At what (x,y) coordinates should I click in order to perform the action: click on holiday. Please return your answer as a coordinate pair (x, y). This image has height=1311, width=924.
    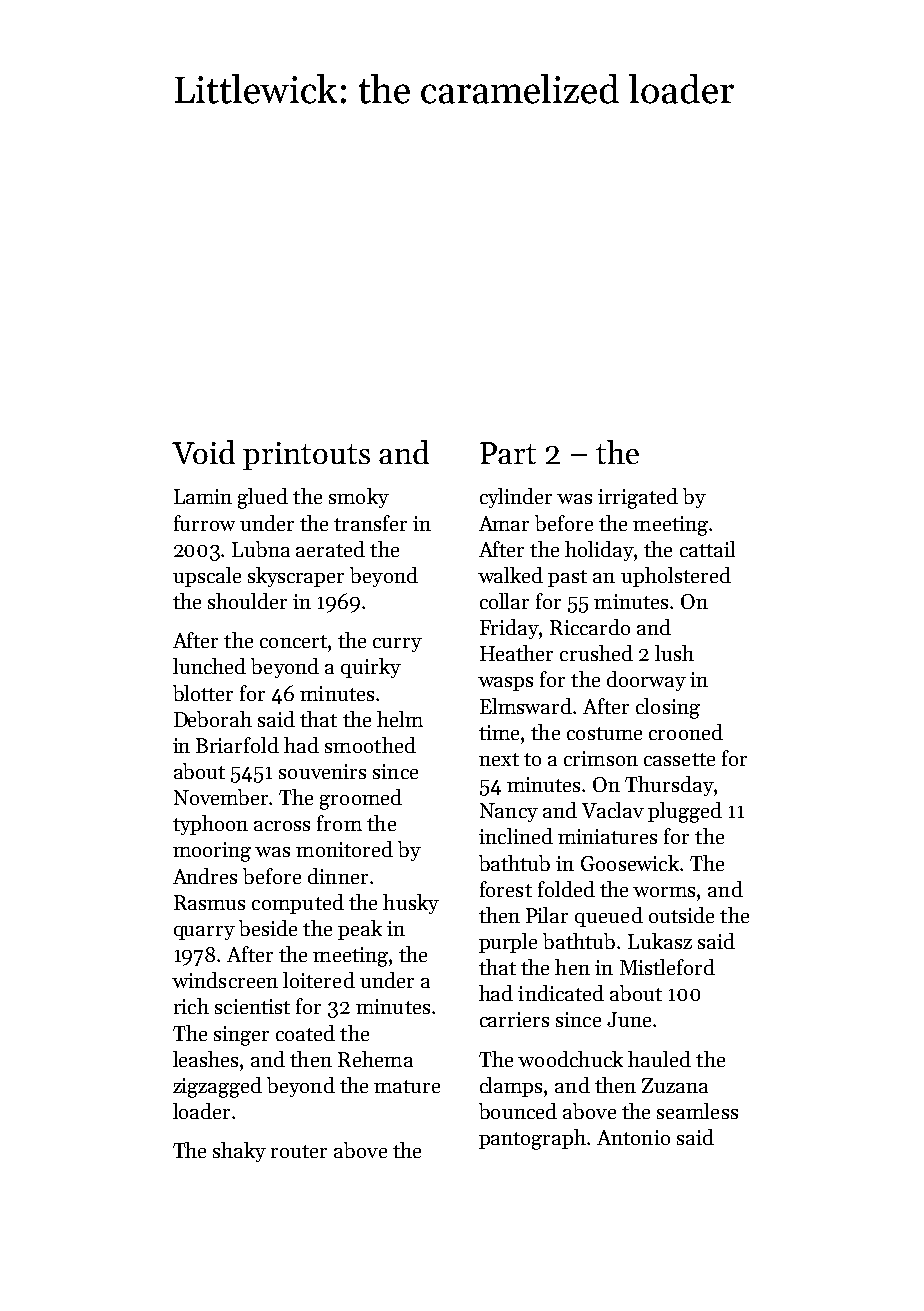
    Looking at the image, I should click on (599, 551).
